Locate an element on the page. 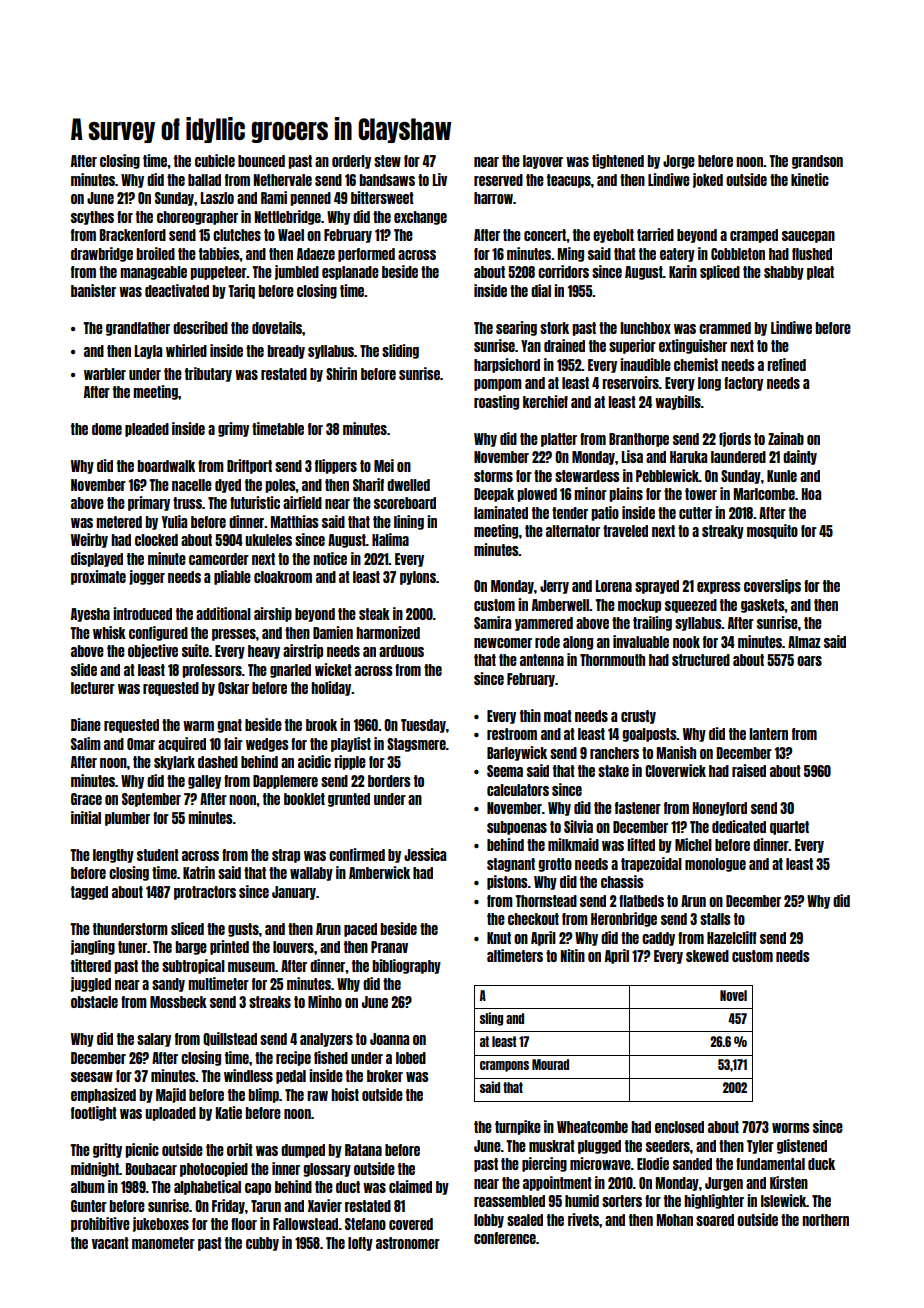  Diane is located at coordinates (86, 724).
